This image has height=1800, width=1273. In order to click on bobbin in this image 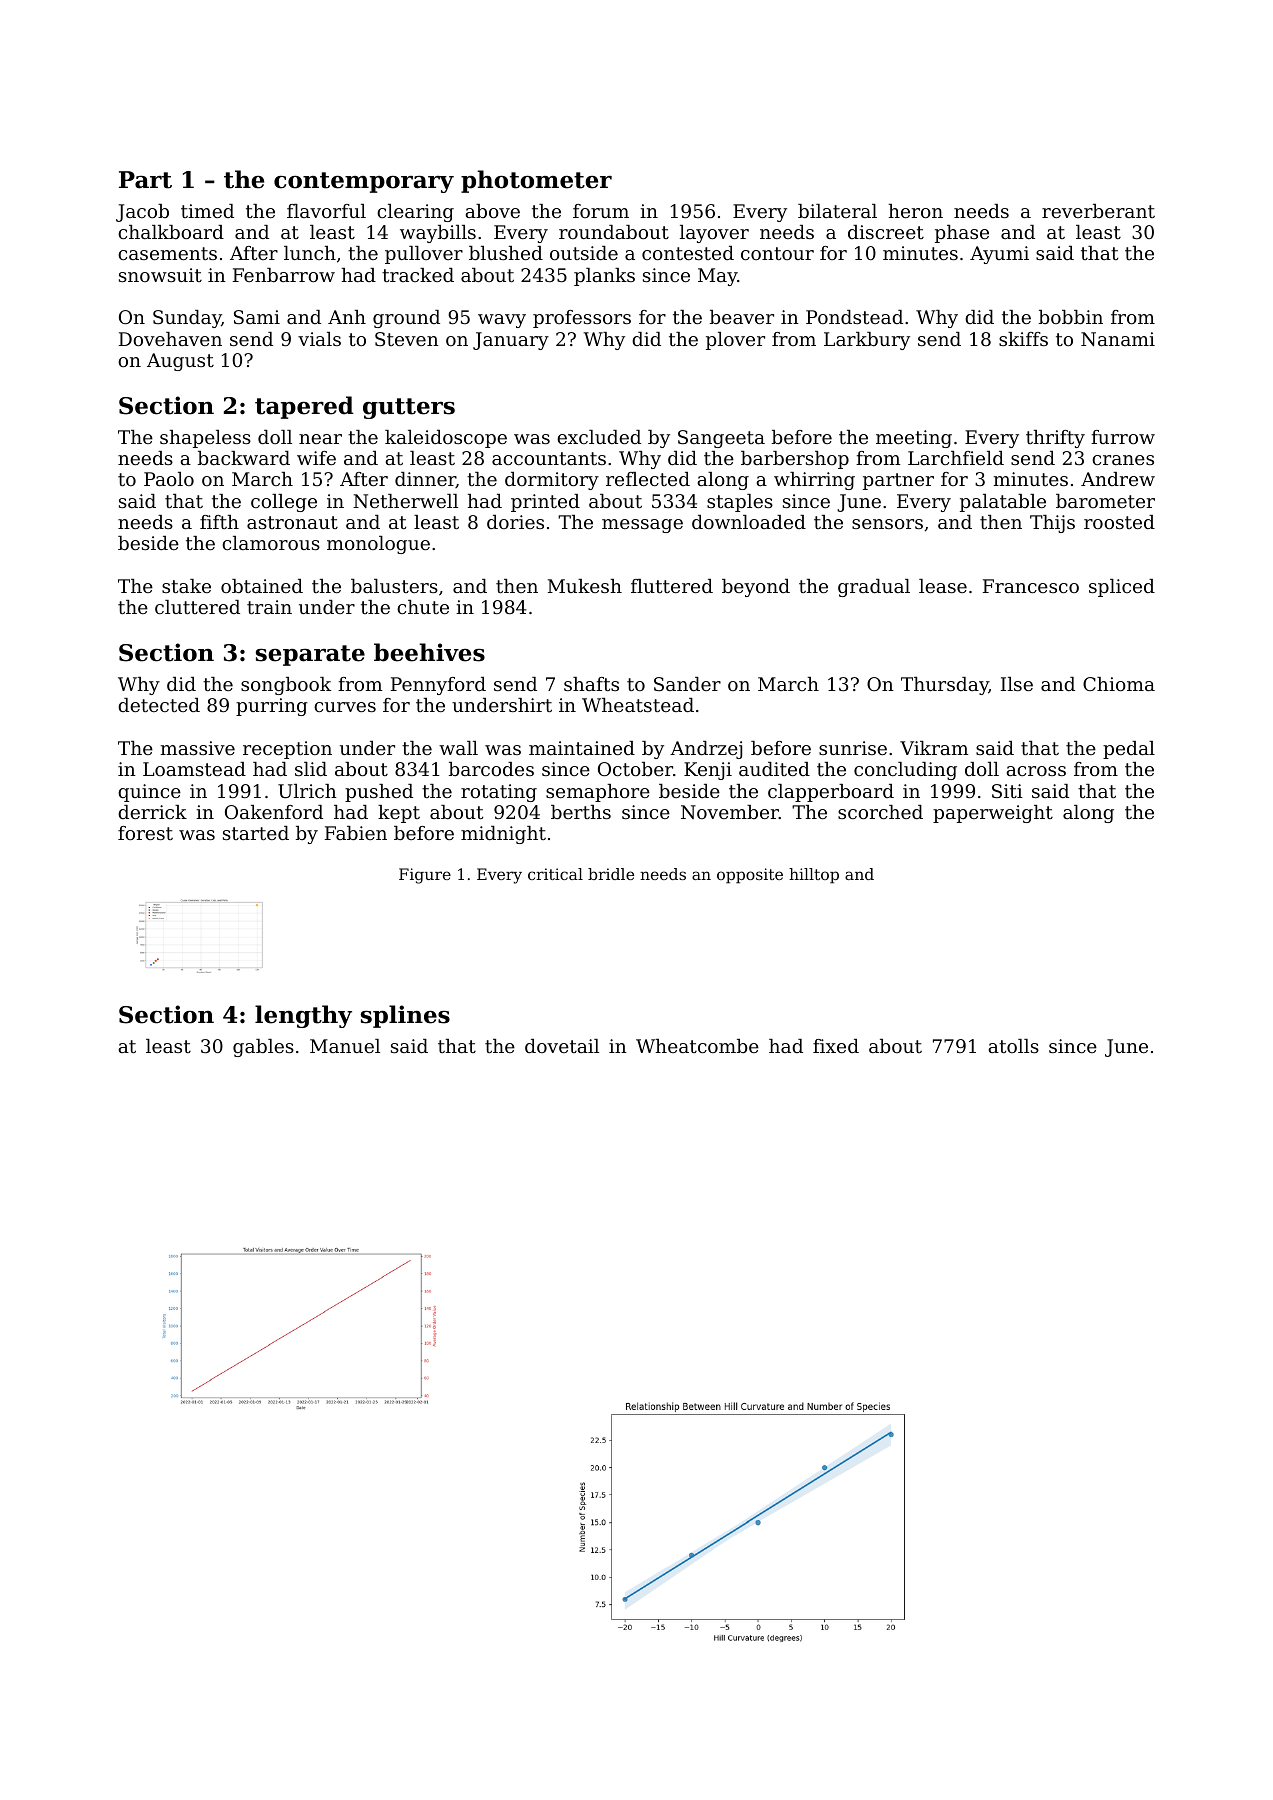, I will do `click(1071, 317)`.
